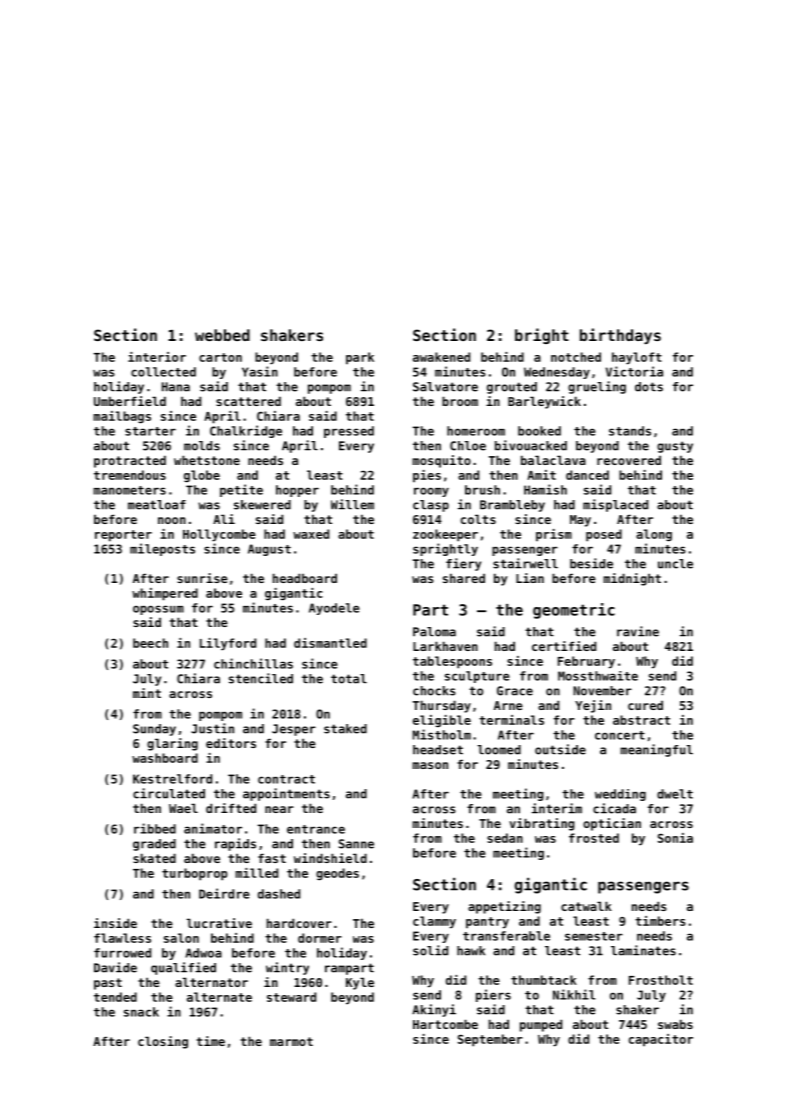 The height and width of the image is (1116, 787). Describe the element at coordinates (441, 357) in the image. I see `awakened` at that location.
